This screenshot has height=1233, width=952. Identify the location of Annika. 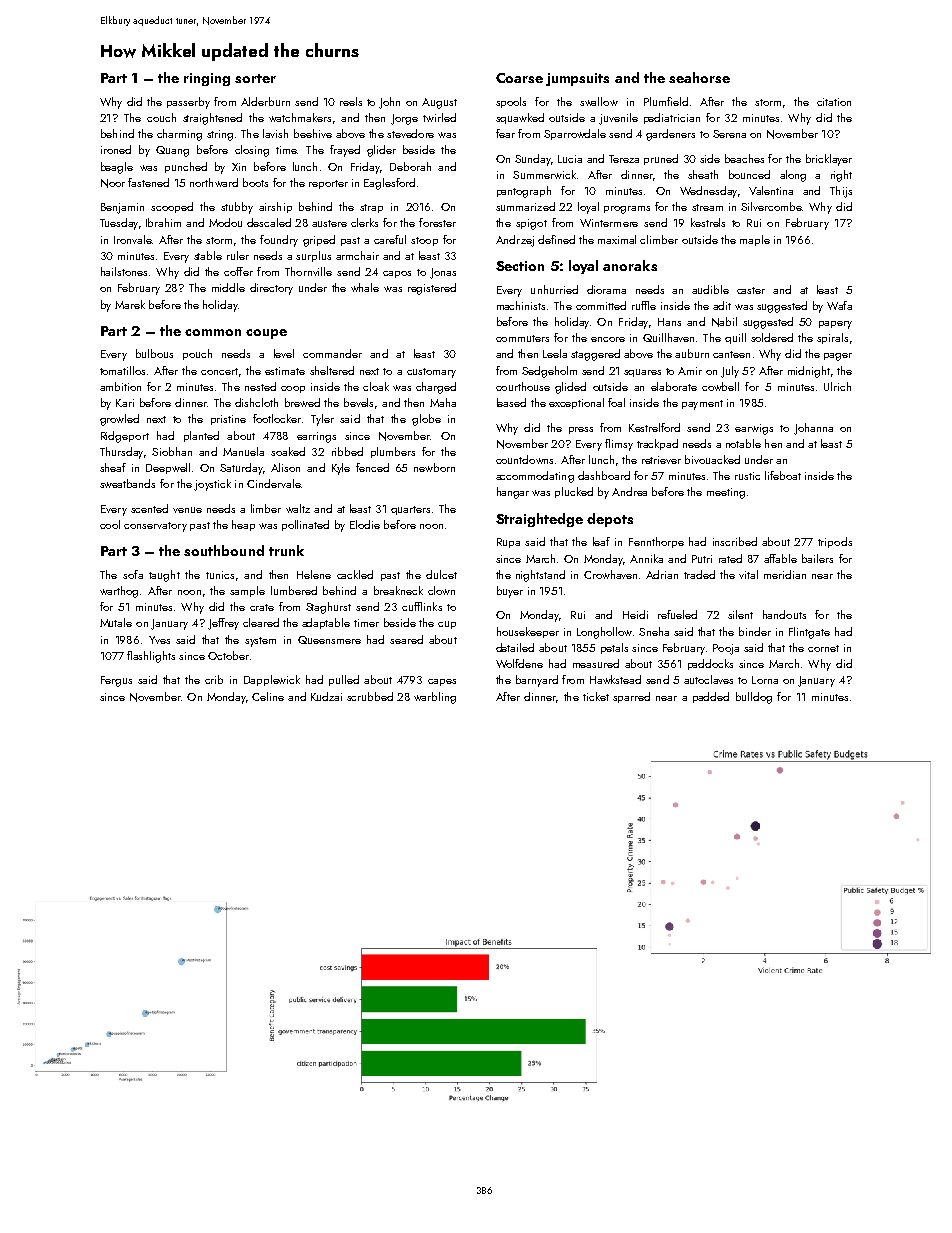
(646, 558).
